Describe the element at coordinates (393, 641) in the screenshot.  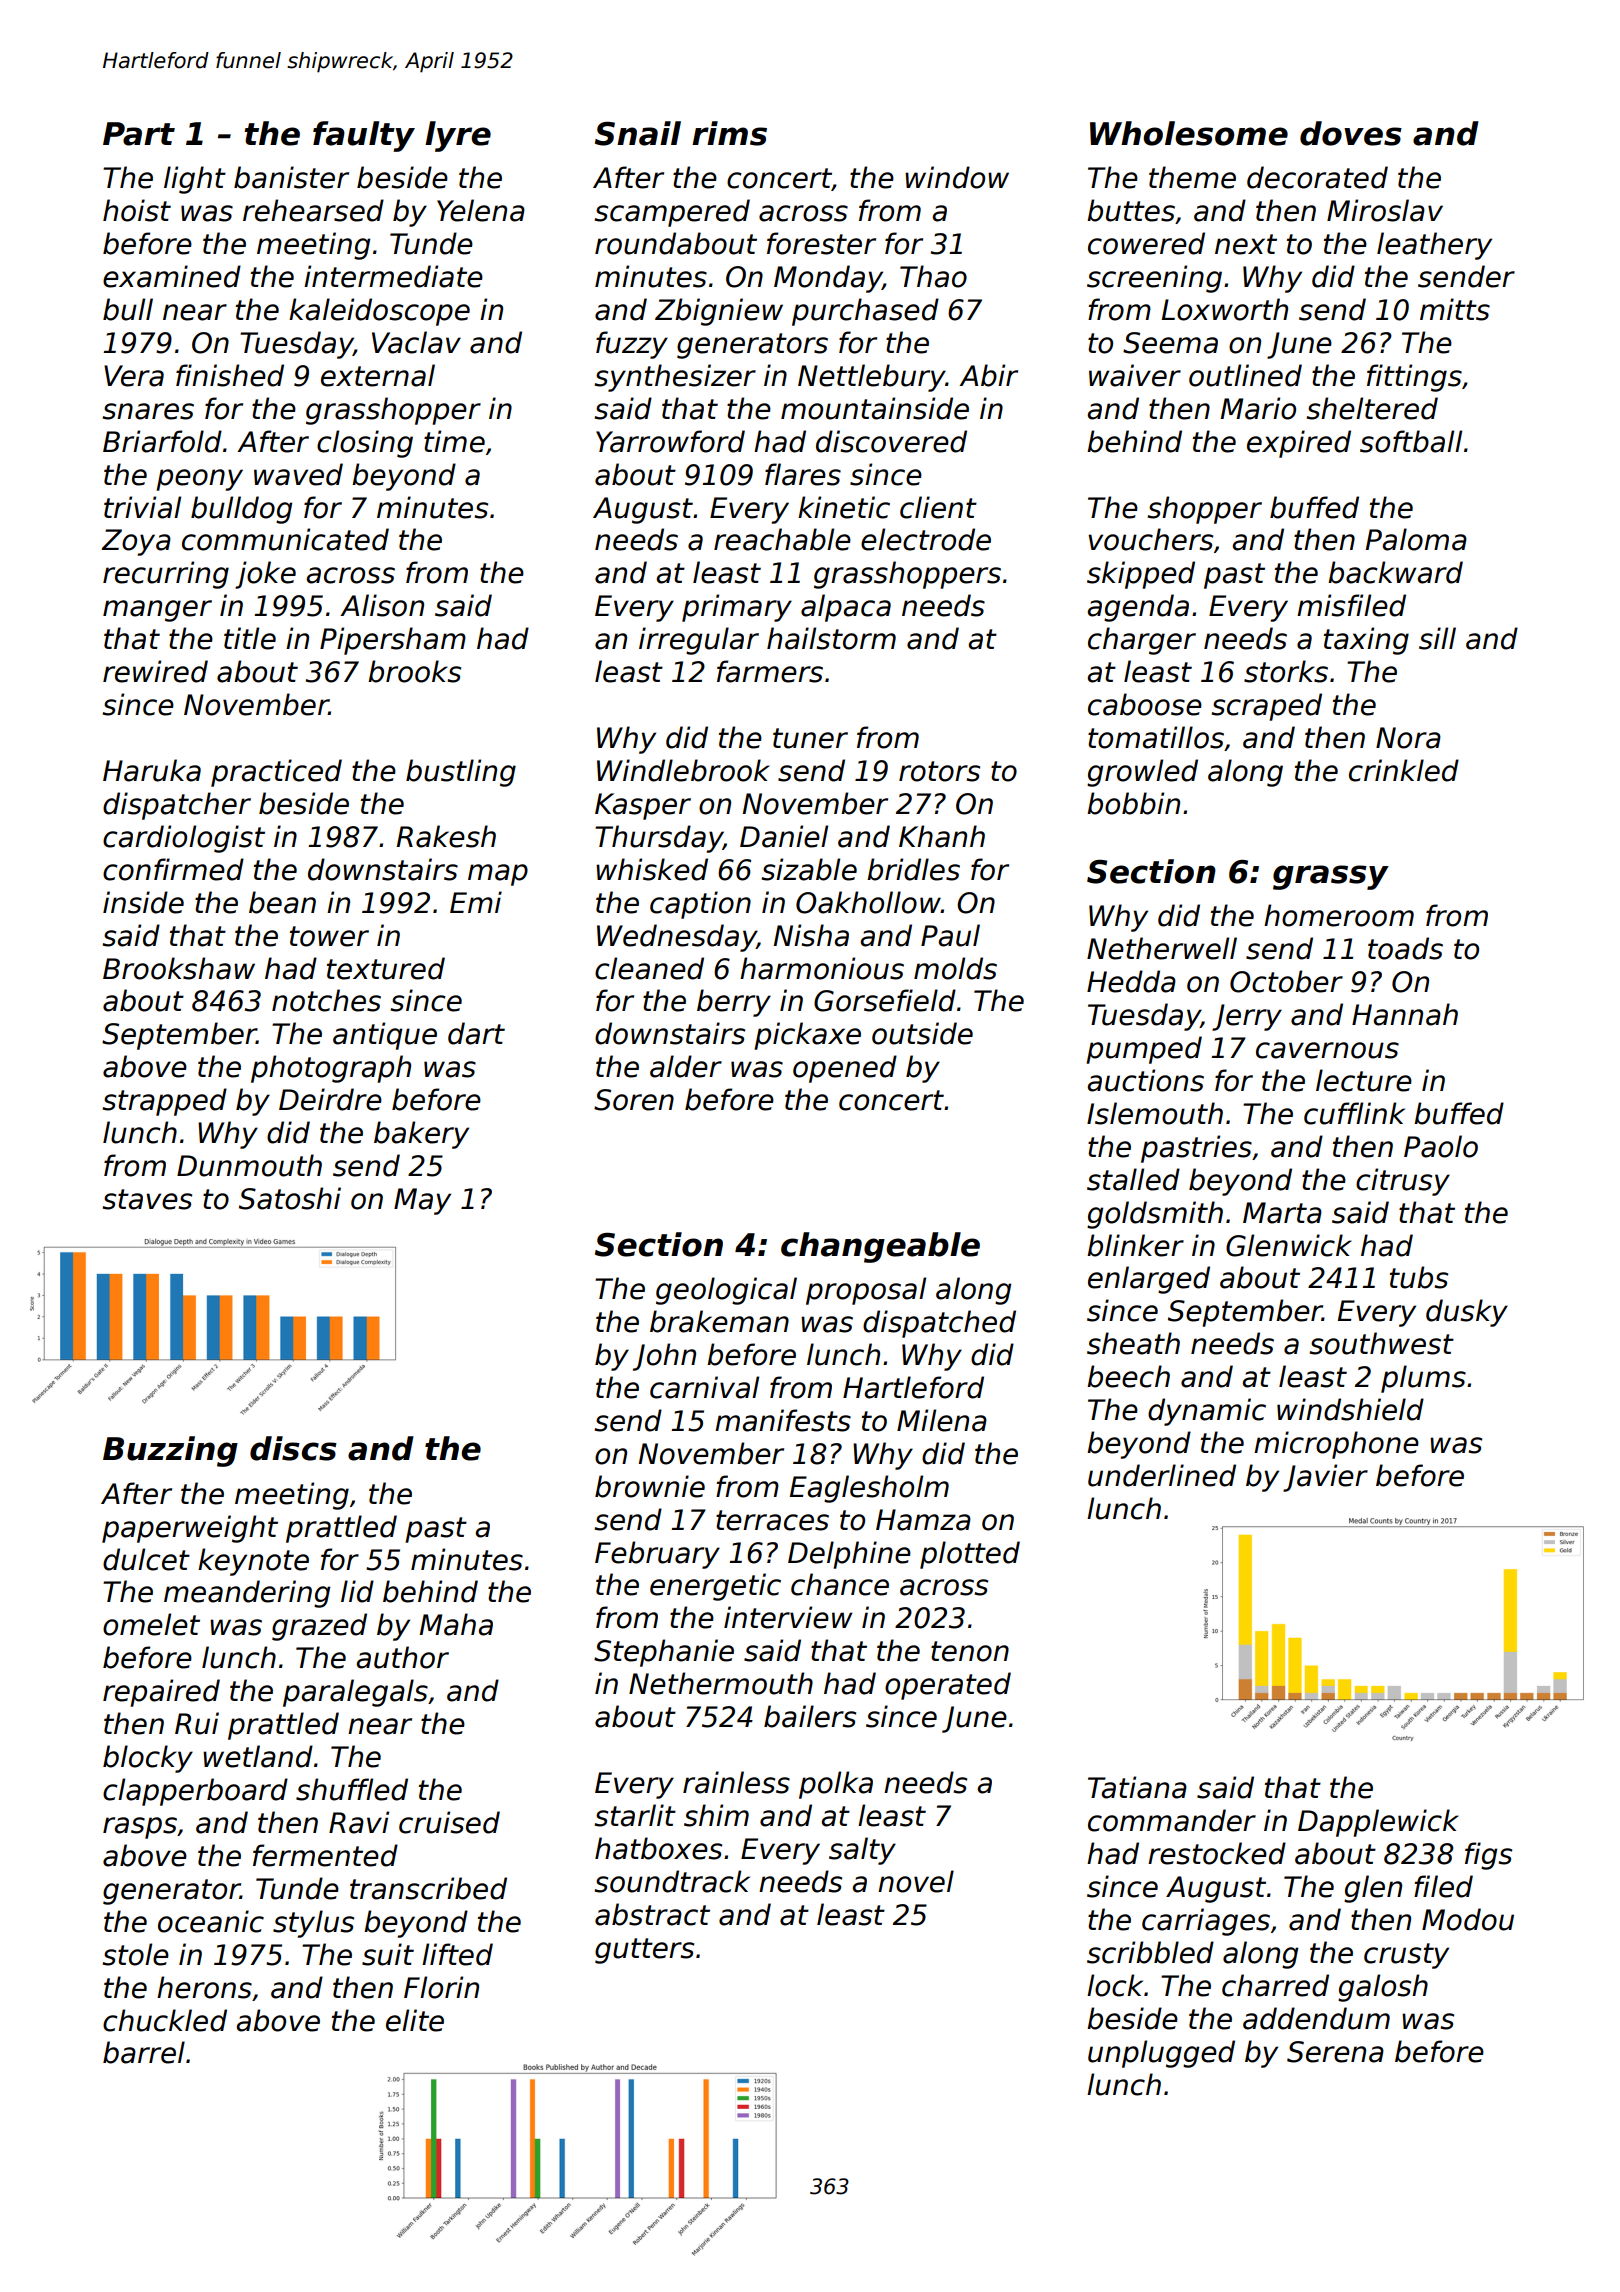
I see `Pipersham` at that location.
